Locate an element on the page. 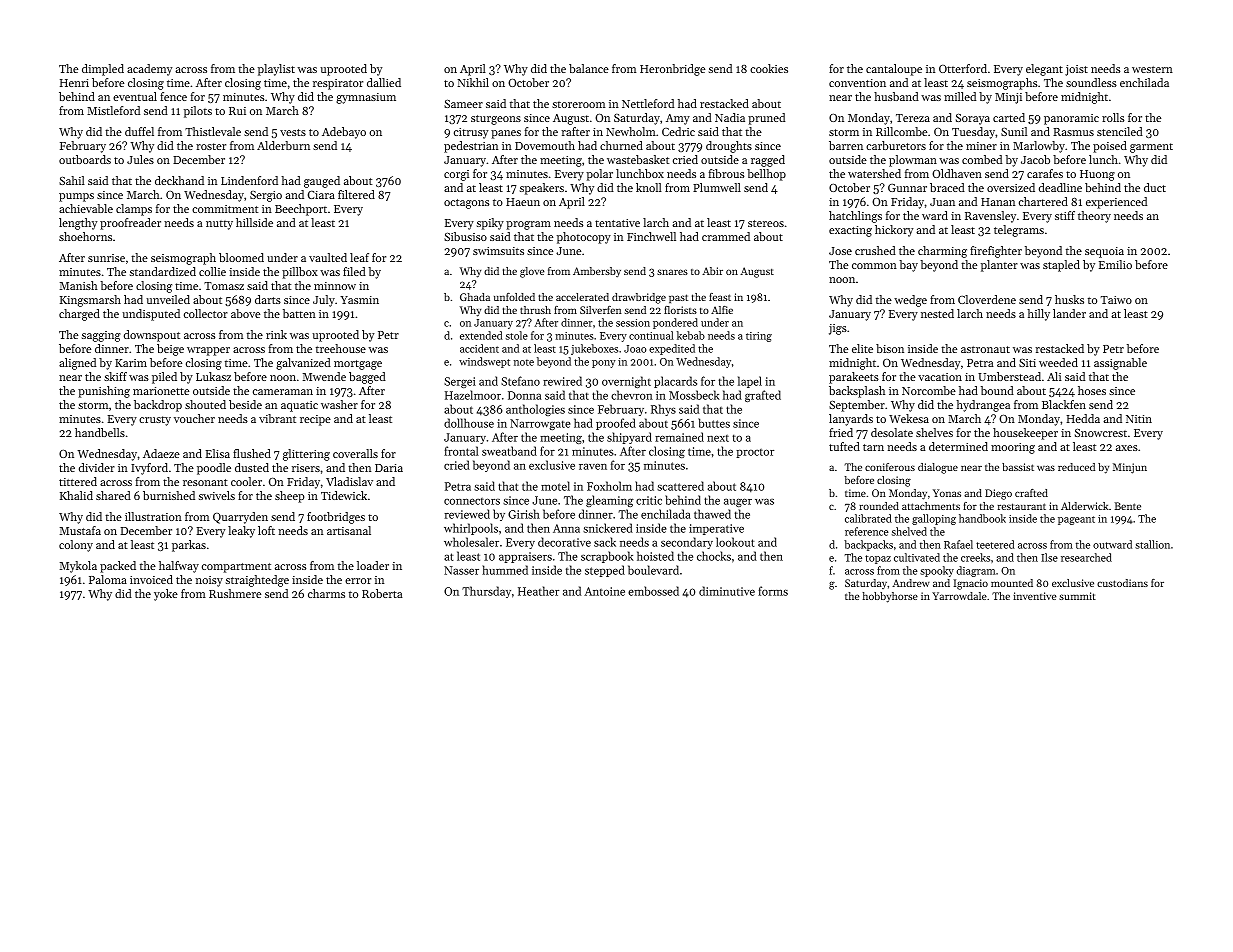  rolls is located at coordinates (1113, 117).
